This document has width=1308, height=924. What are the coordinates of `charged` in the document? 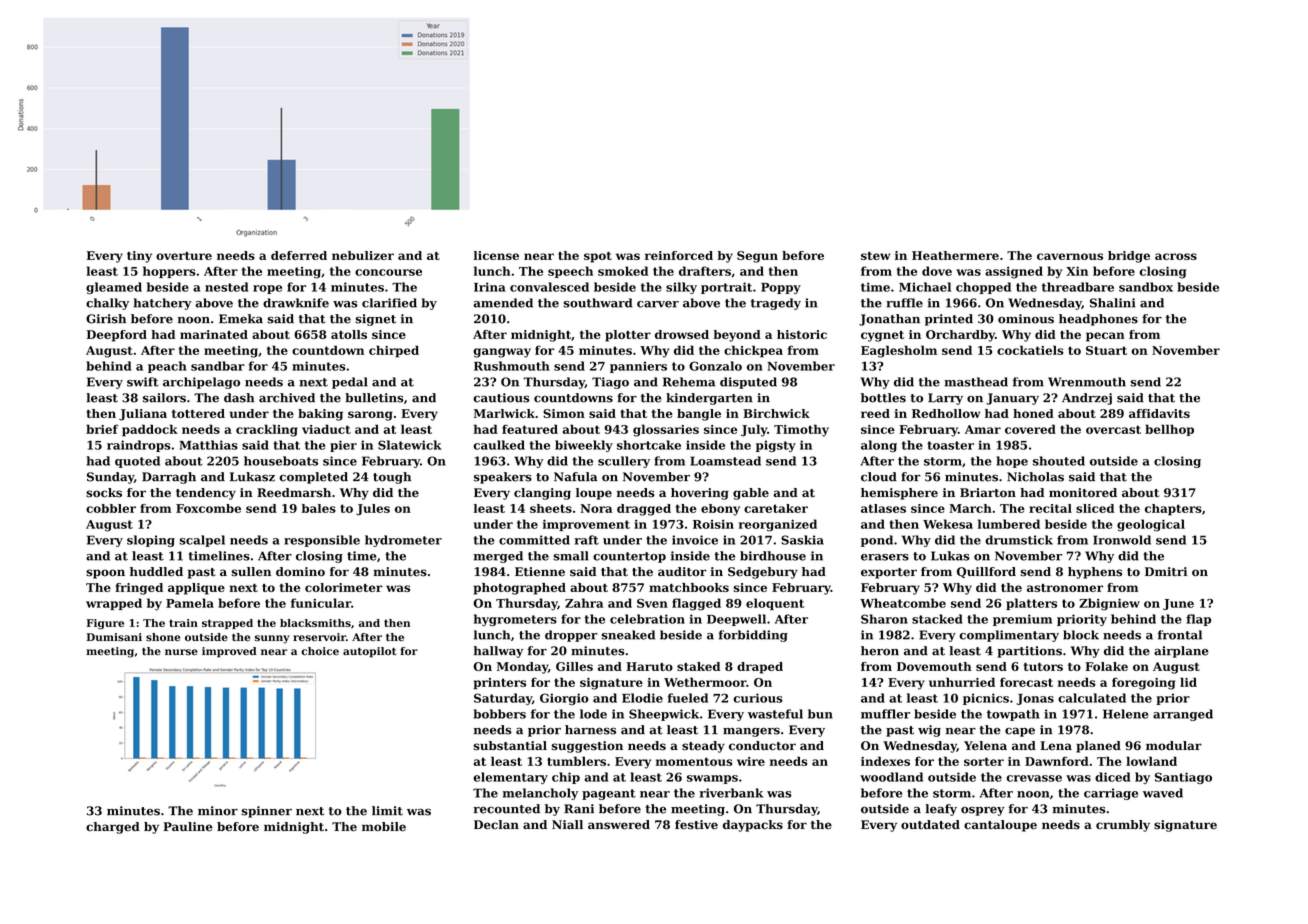 It's located at (113, 828).
